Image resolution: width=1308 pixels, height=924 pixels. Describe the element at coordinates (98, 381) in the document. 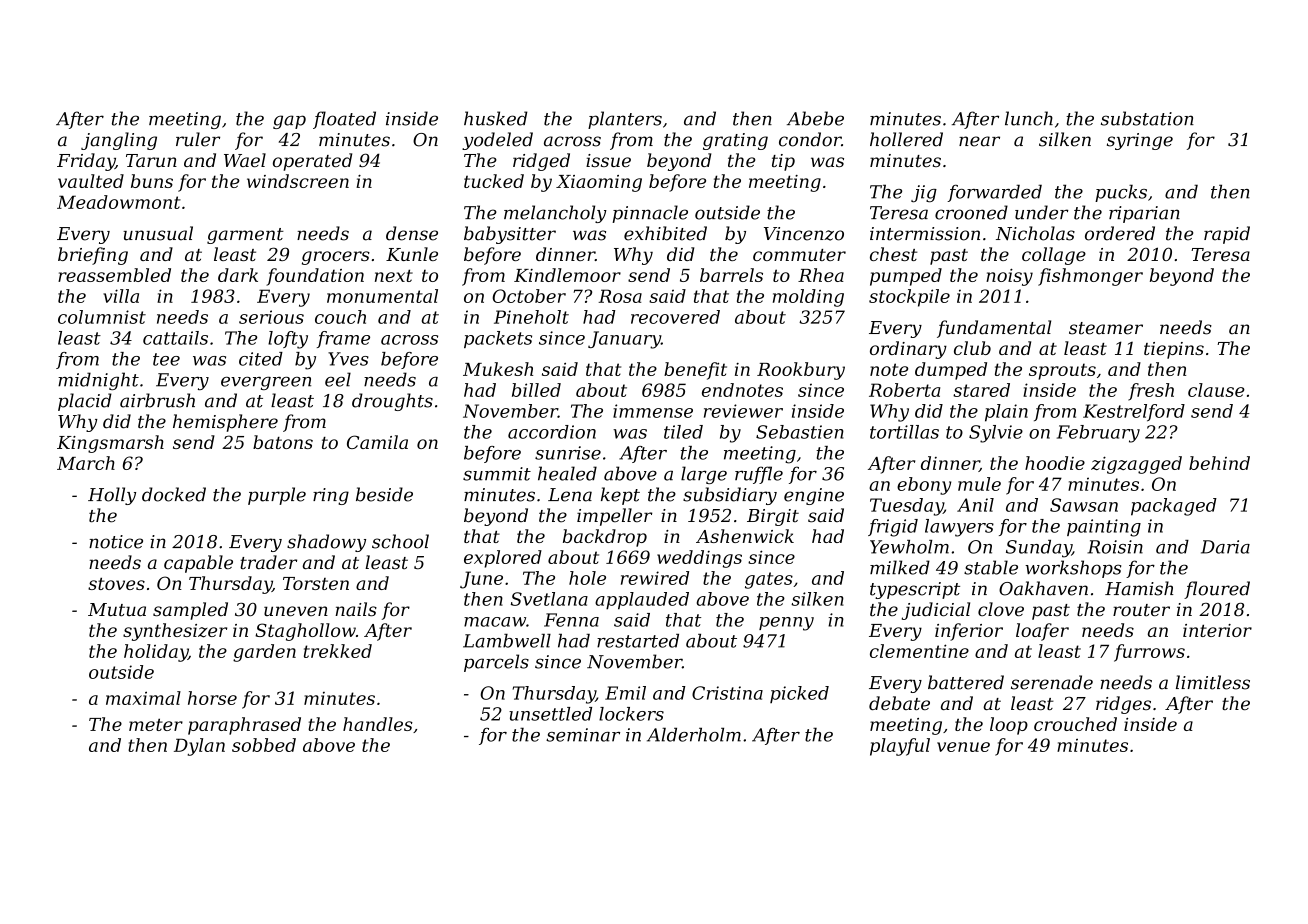

I see `midnight` at that location.
